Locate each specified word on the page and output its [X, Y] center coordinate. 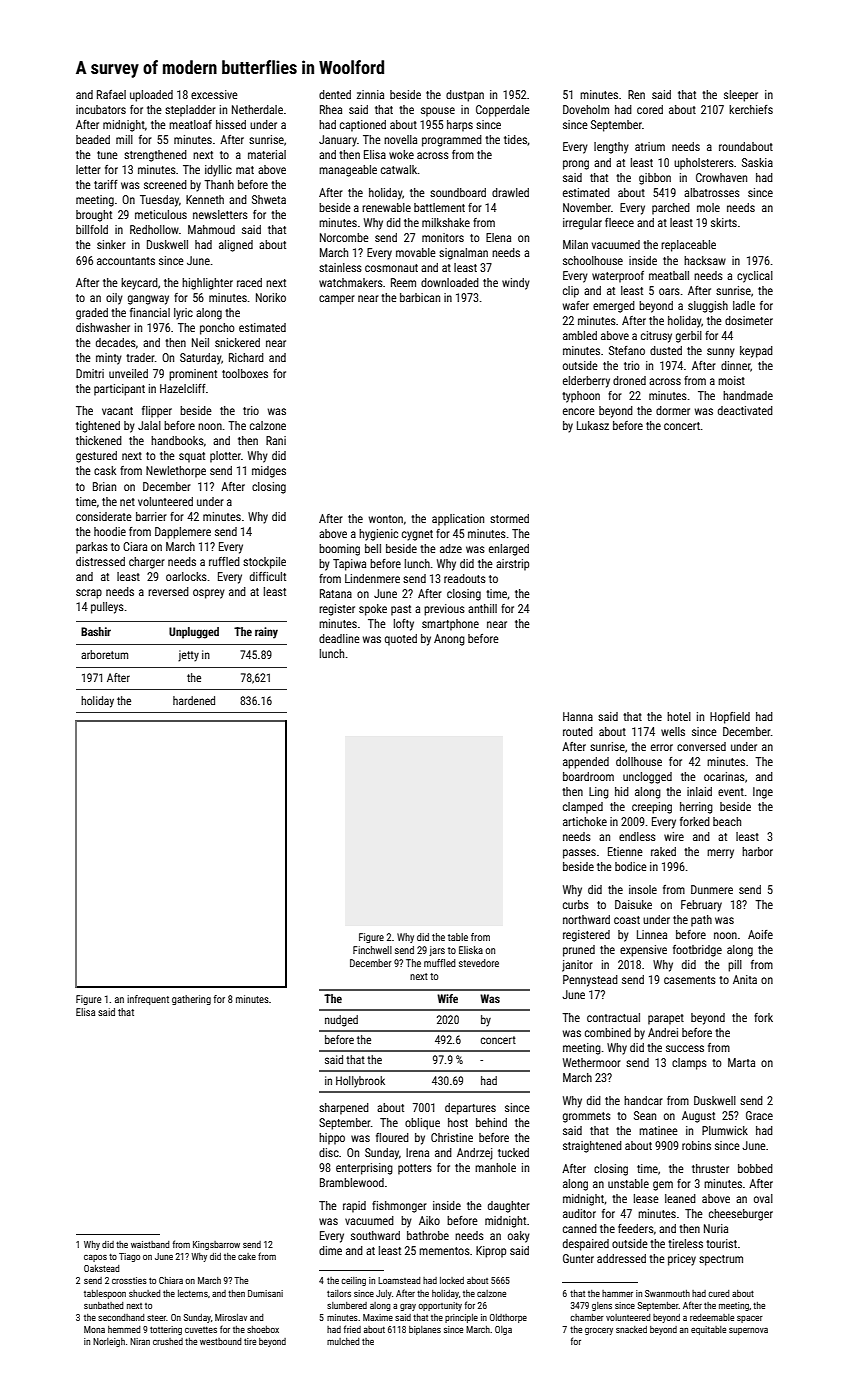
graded [92, 314]
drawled [510, 192]
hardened [194, 700]
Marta [741, 1062]
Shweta [269, 199]
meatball [669, 275]
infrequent [148, 1000]
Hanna [578, 716]
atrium [650, 146]
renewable [386, 207]
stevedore [479, 963]
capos [95, 1258]
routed [578, 731]
